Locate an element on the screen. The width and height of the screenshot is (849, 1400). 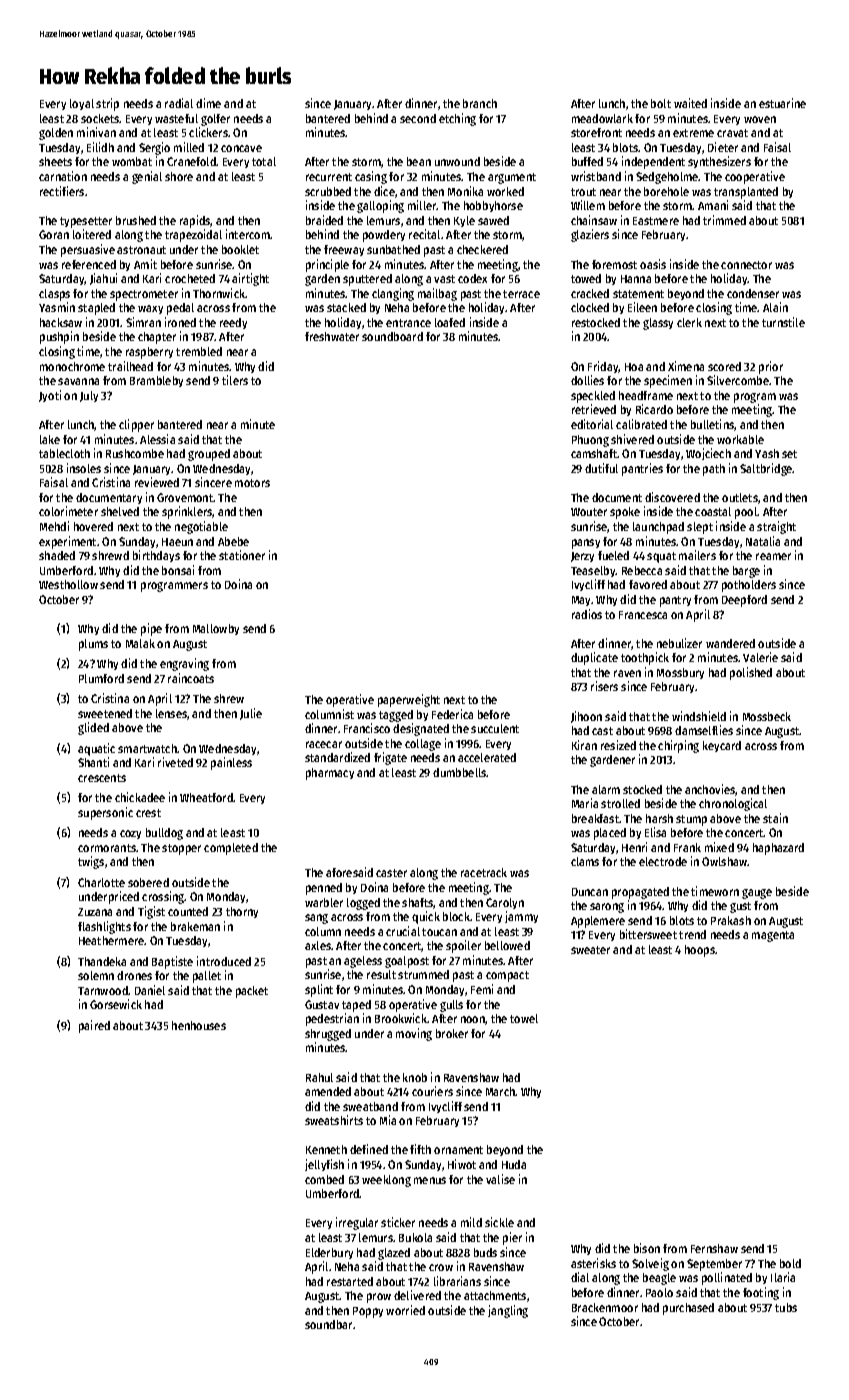
paired is located at coordinates (94, 1026).
